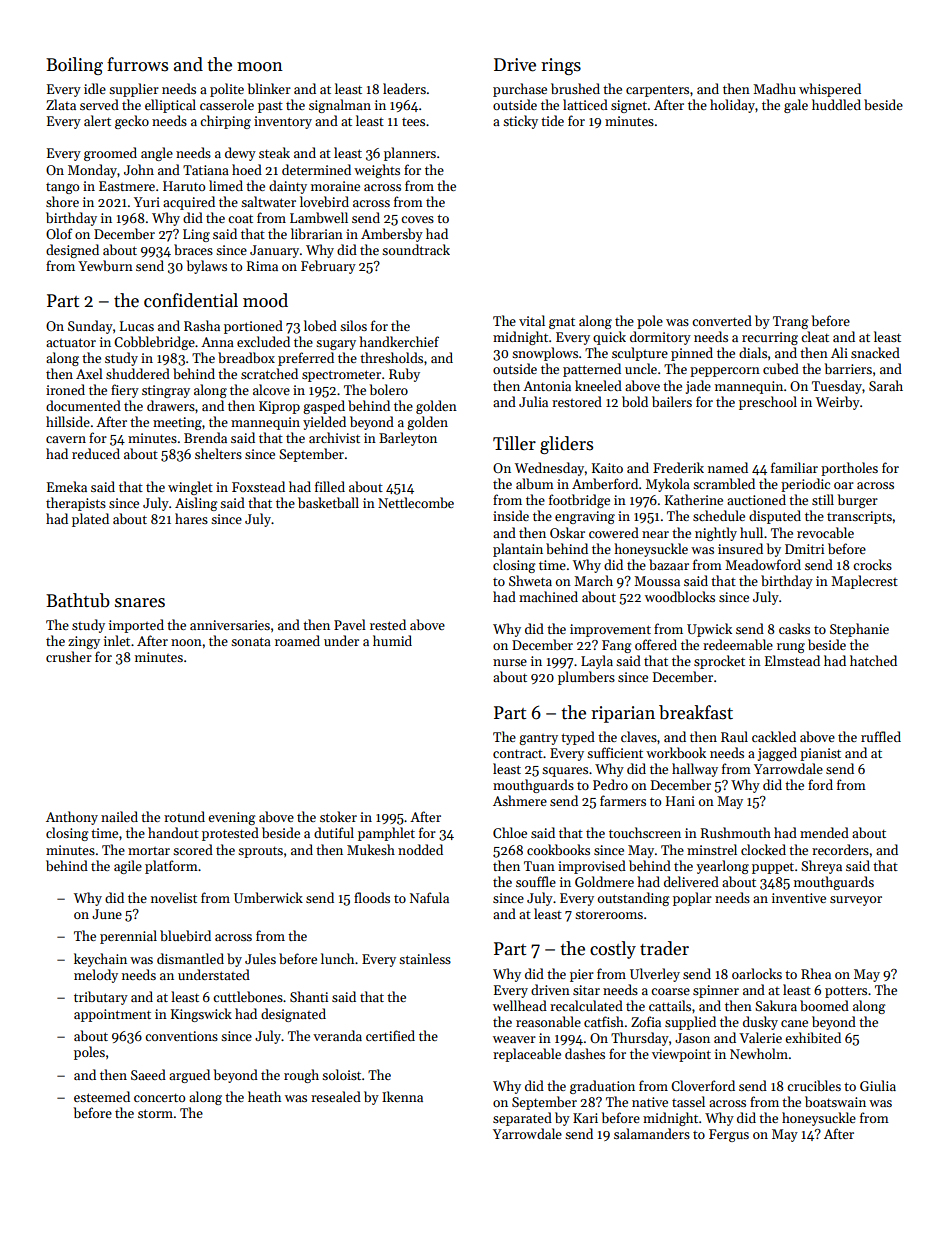 Image resolution: width=952 pixels, height=1233 pixels. Describe the element at coordinates (186, 642) in the screenshot. I see `noon` at that location.
